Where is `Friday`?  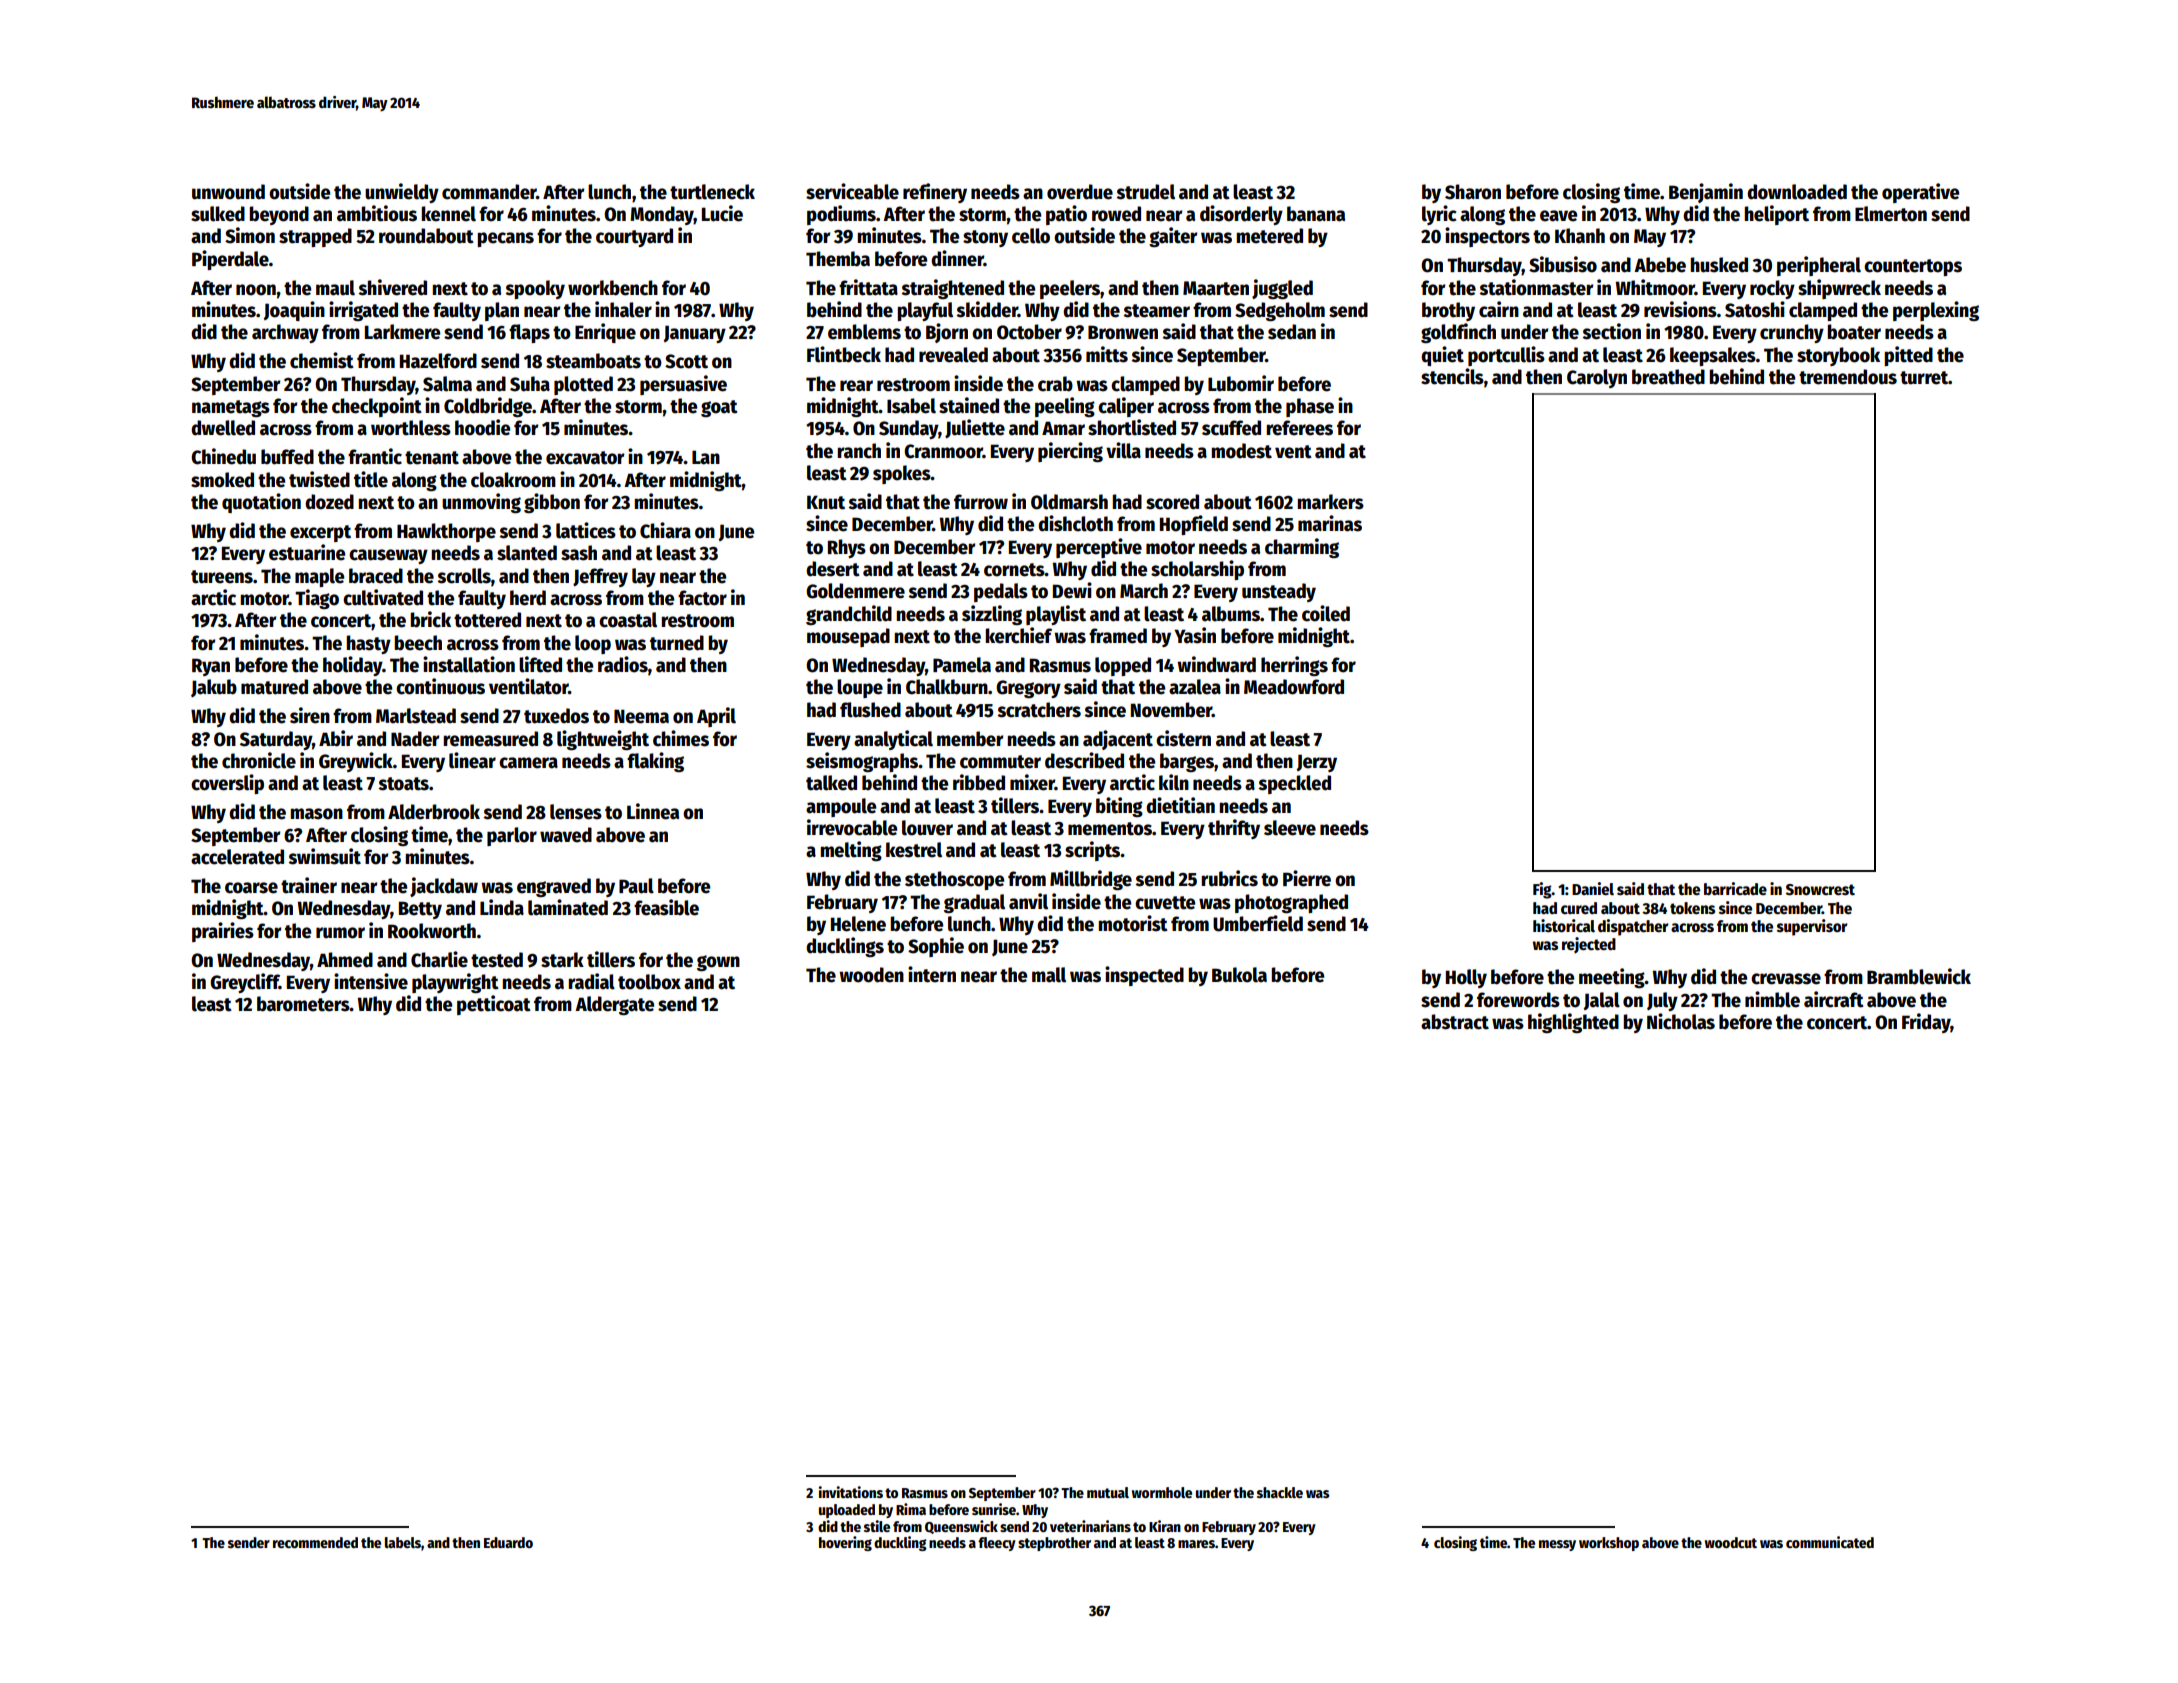
Friday is located at coordinates (1926, 1023).
